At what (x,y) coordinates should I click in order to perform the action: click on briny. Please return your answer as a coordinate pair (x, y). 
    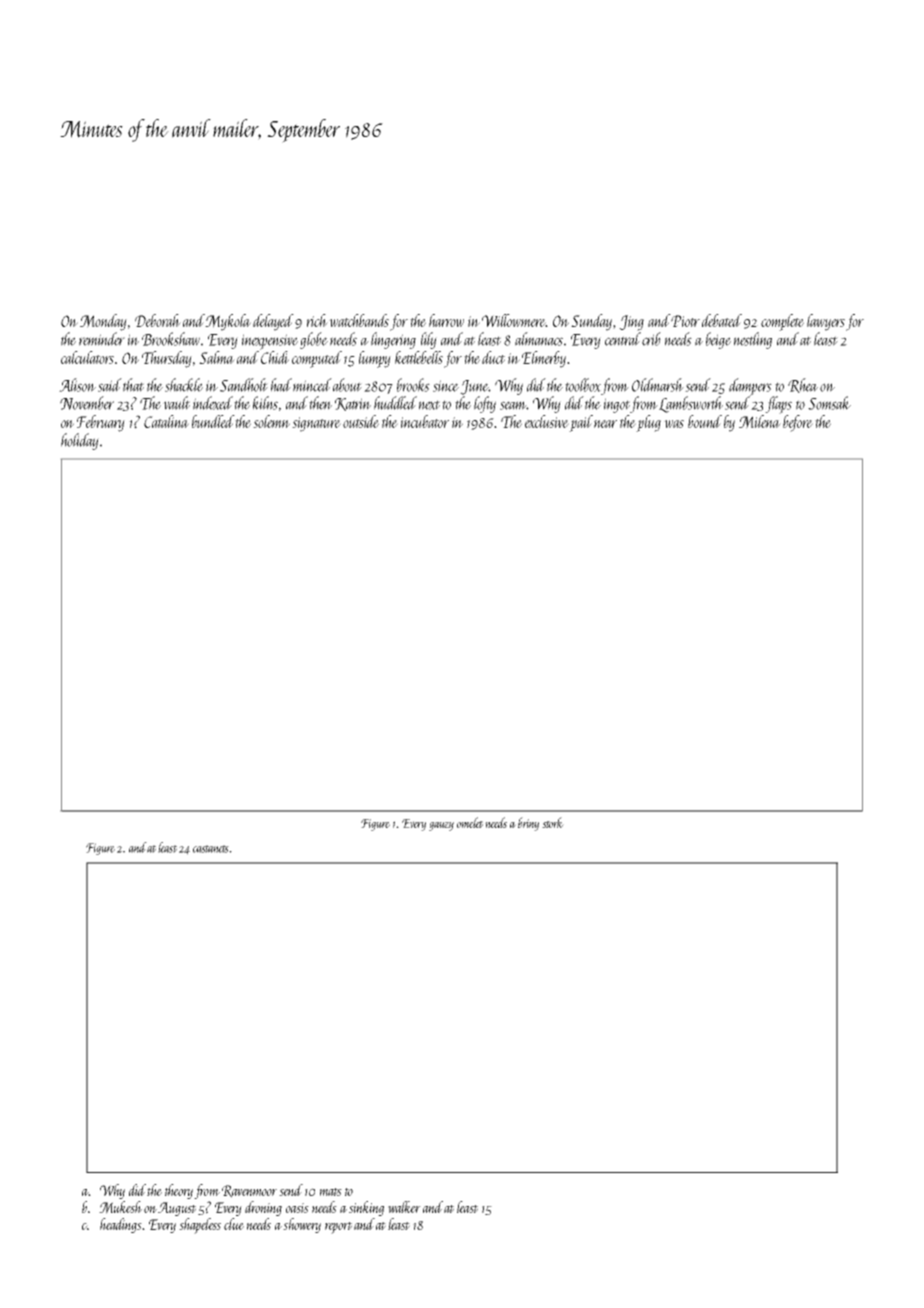
    Looking at the image, I should click on (528, 824).
